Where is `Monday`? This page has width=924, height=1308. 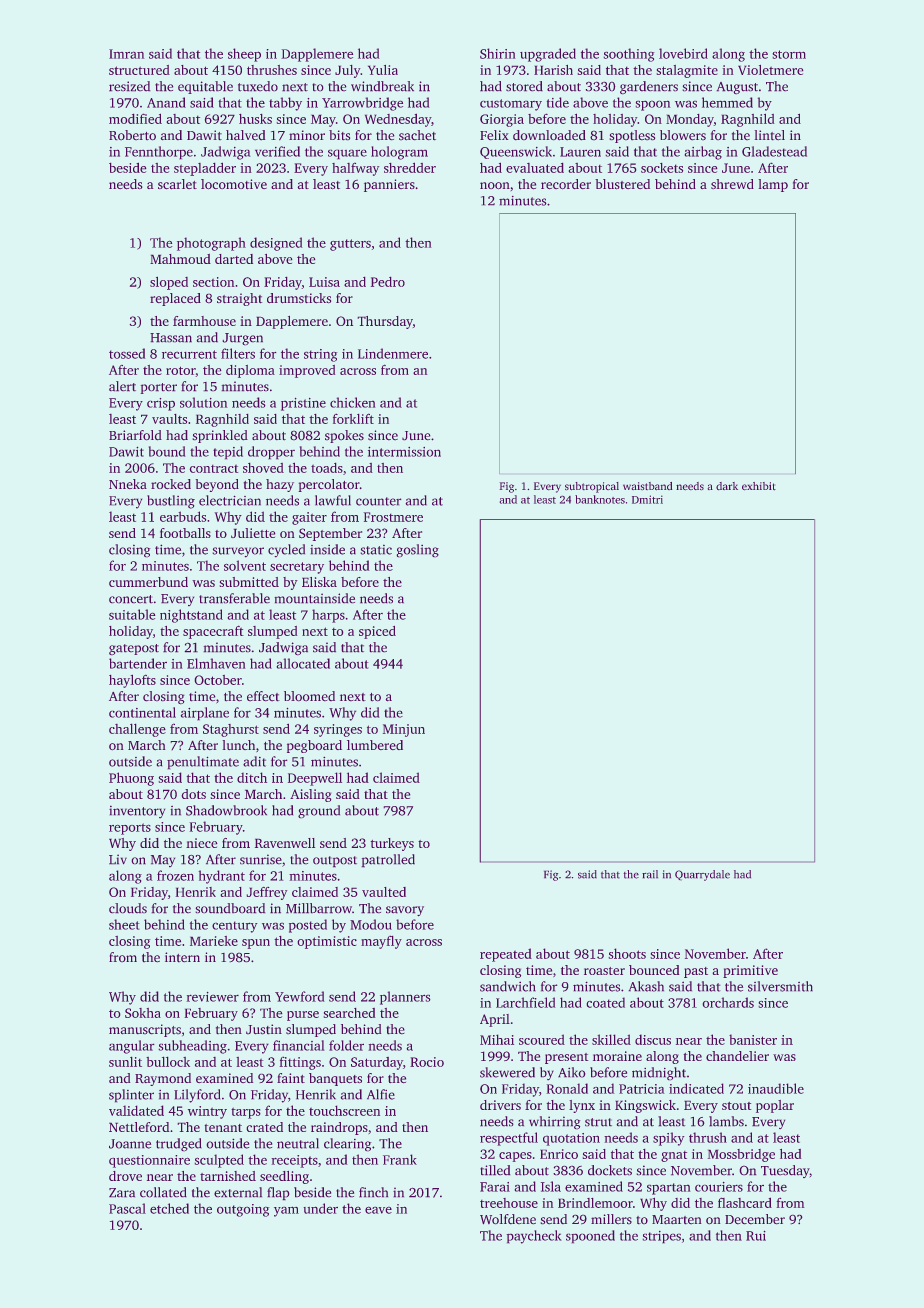 Monday is located at coordinates (690, 120).
